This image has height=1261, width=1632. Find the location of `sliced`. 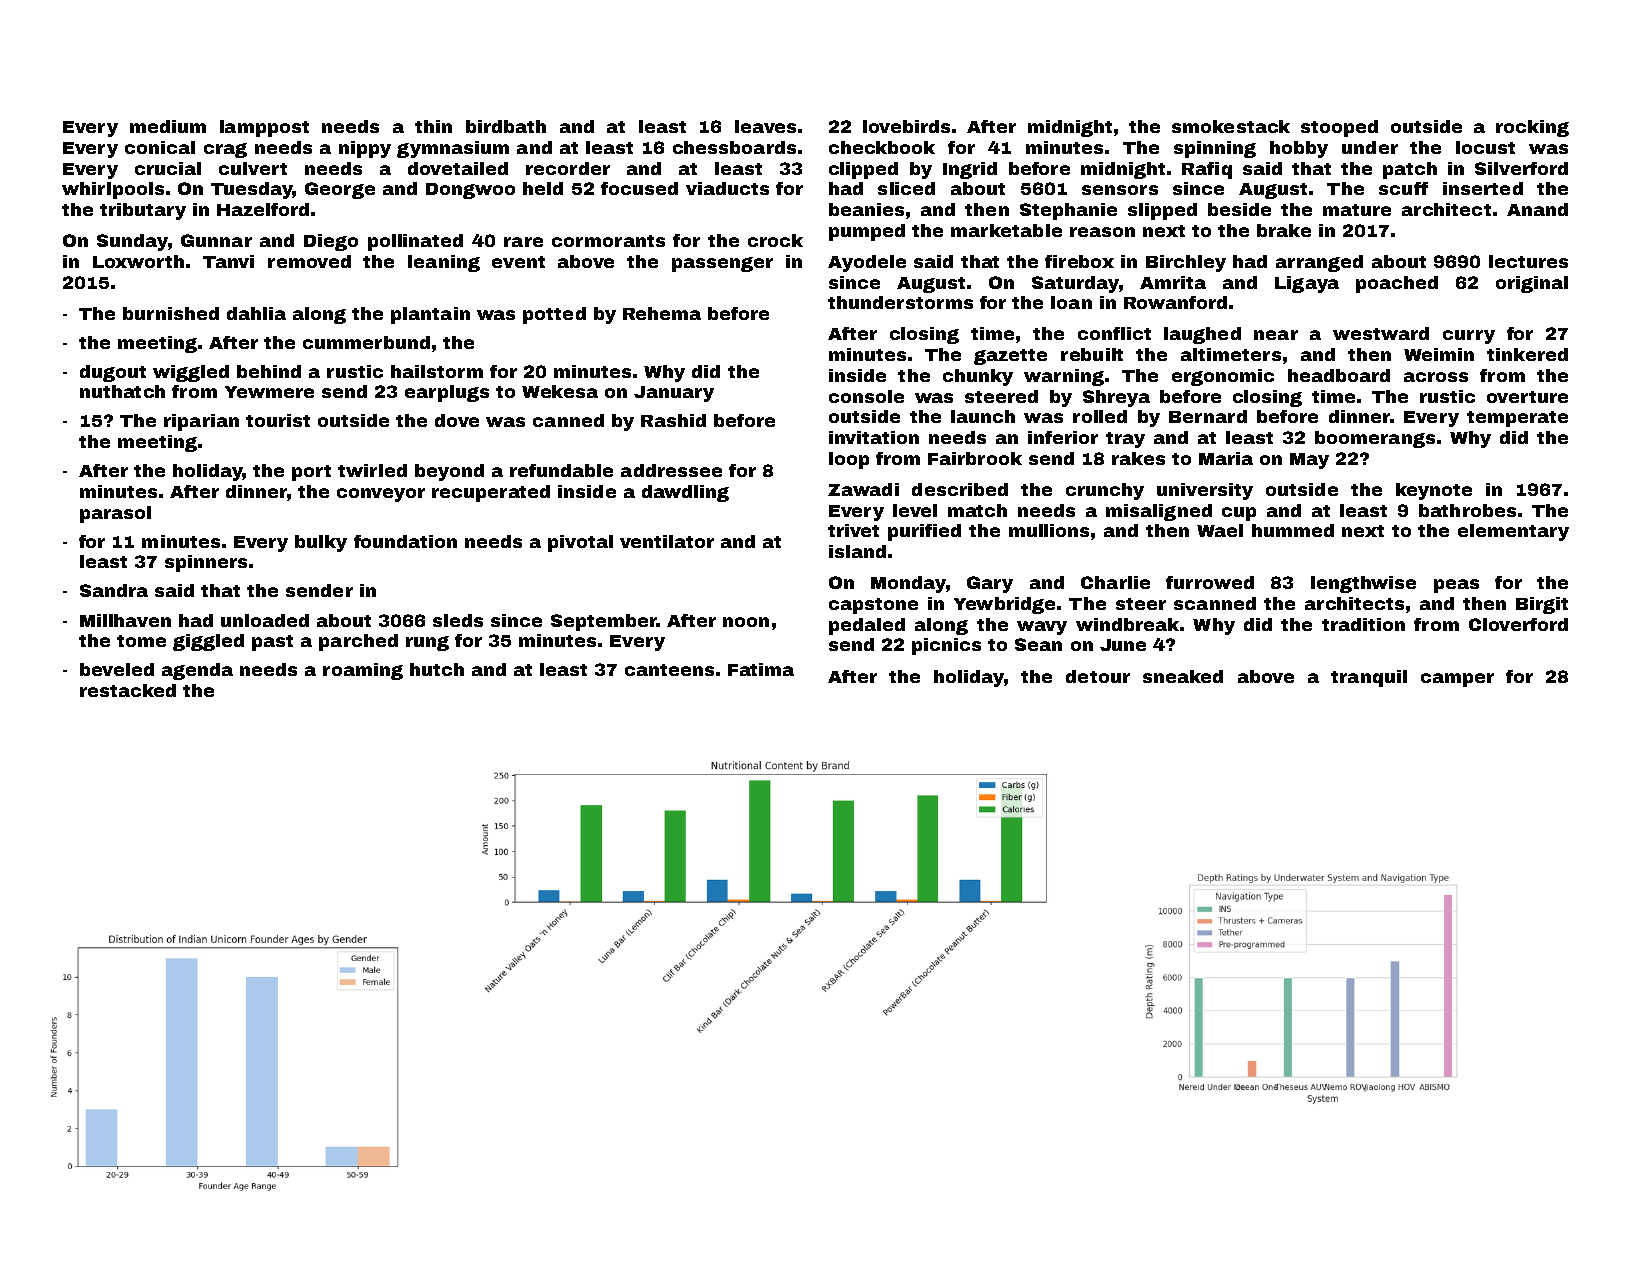

sliced is located at coordinates (906, 188).
